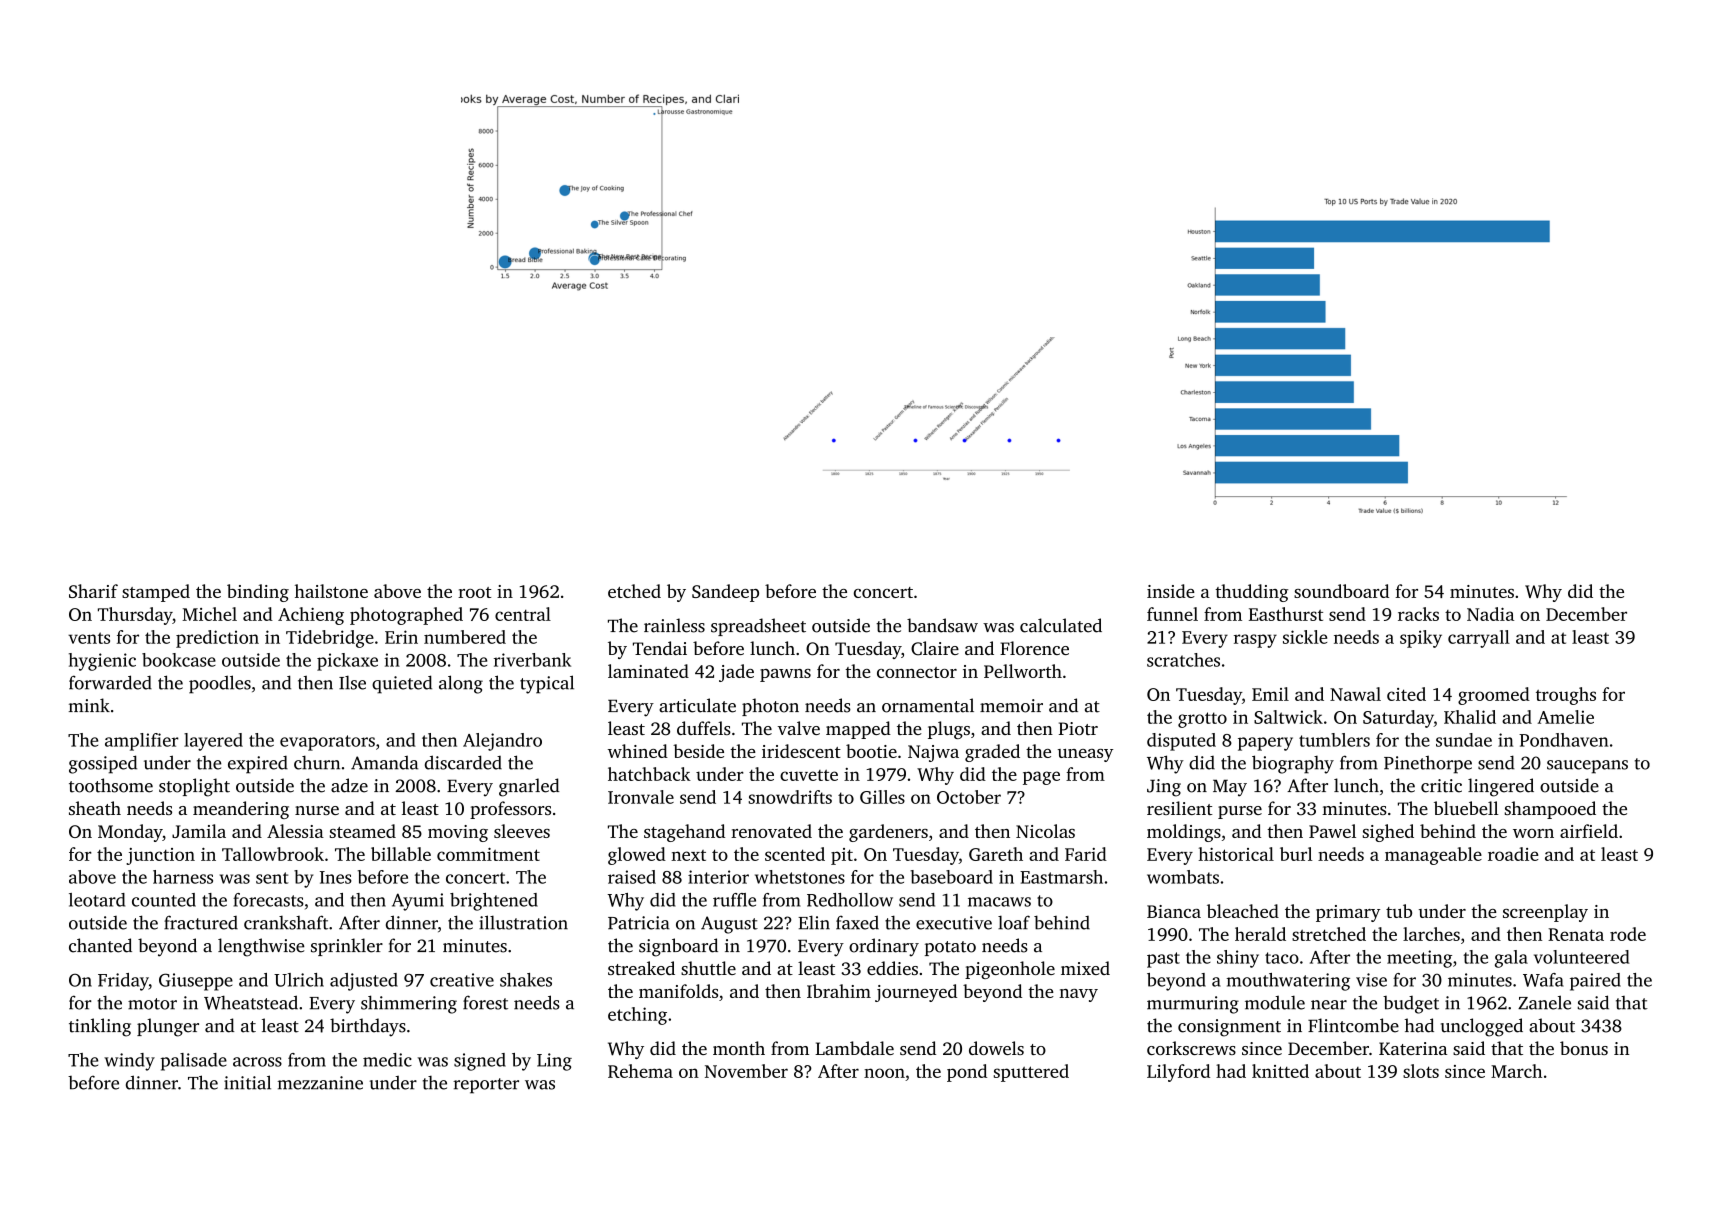 This page has width=1723, height=1219. What do you see at coordinates (1341, 591) in the page?
I see `soundboard` at bounding box center [1341, 591].
